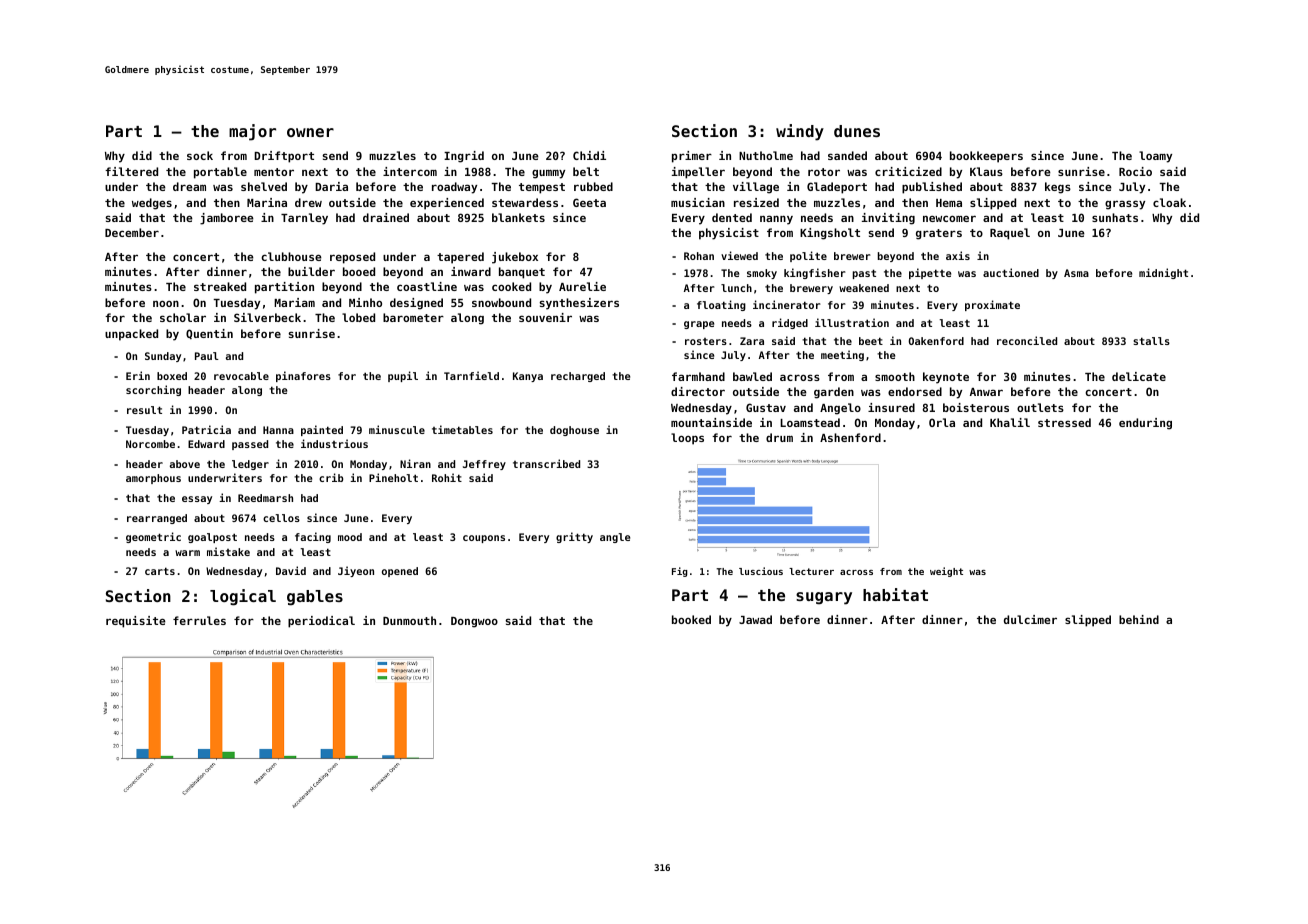 The height and width of the image is (924, 1308). I want to click on Paul, so click(207, 356).
